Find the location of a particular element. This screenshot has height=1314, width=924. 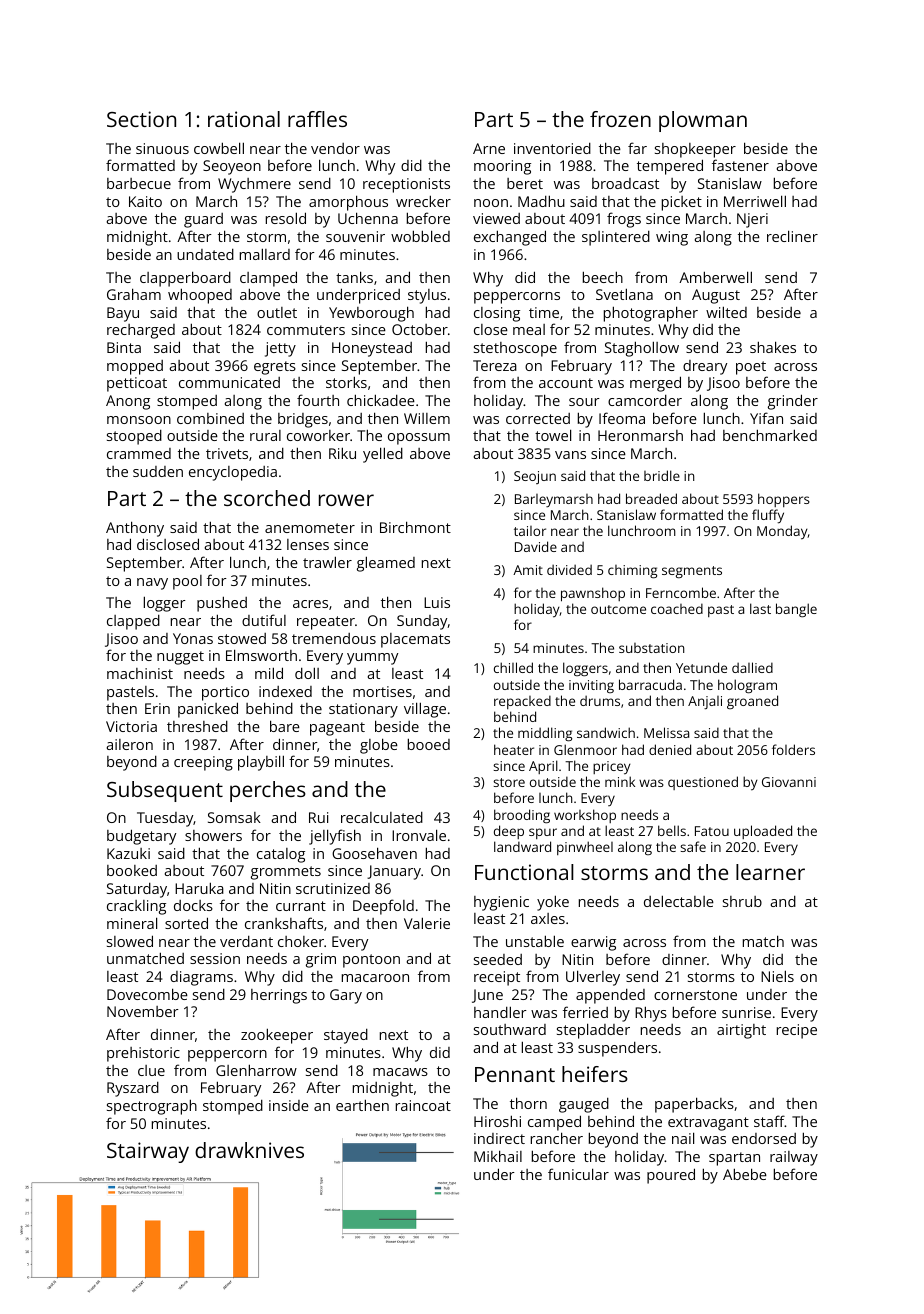

egrets is located at coordinates (275, 368).
